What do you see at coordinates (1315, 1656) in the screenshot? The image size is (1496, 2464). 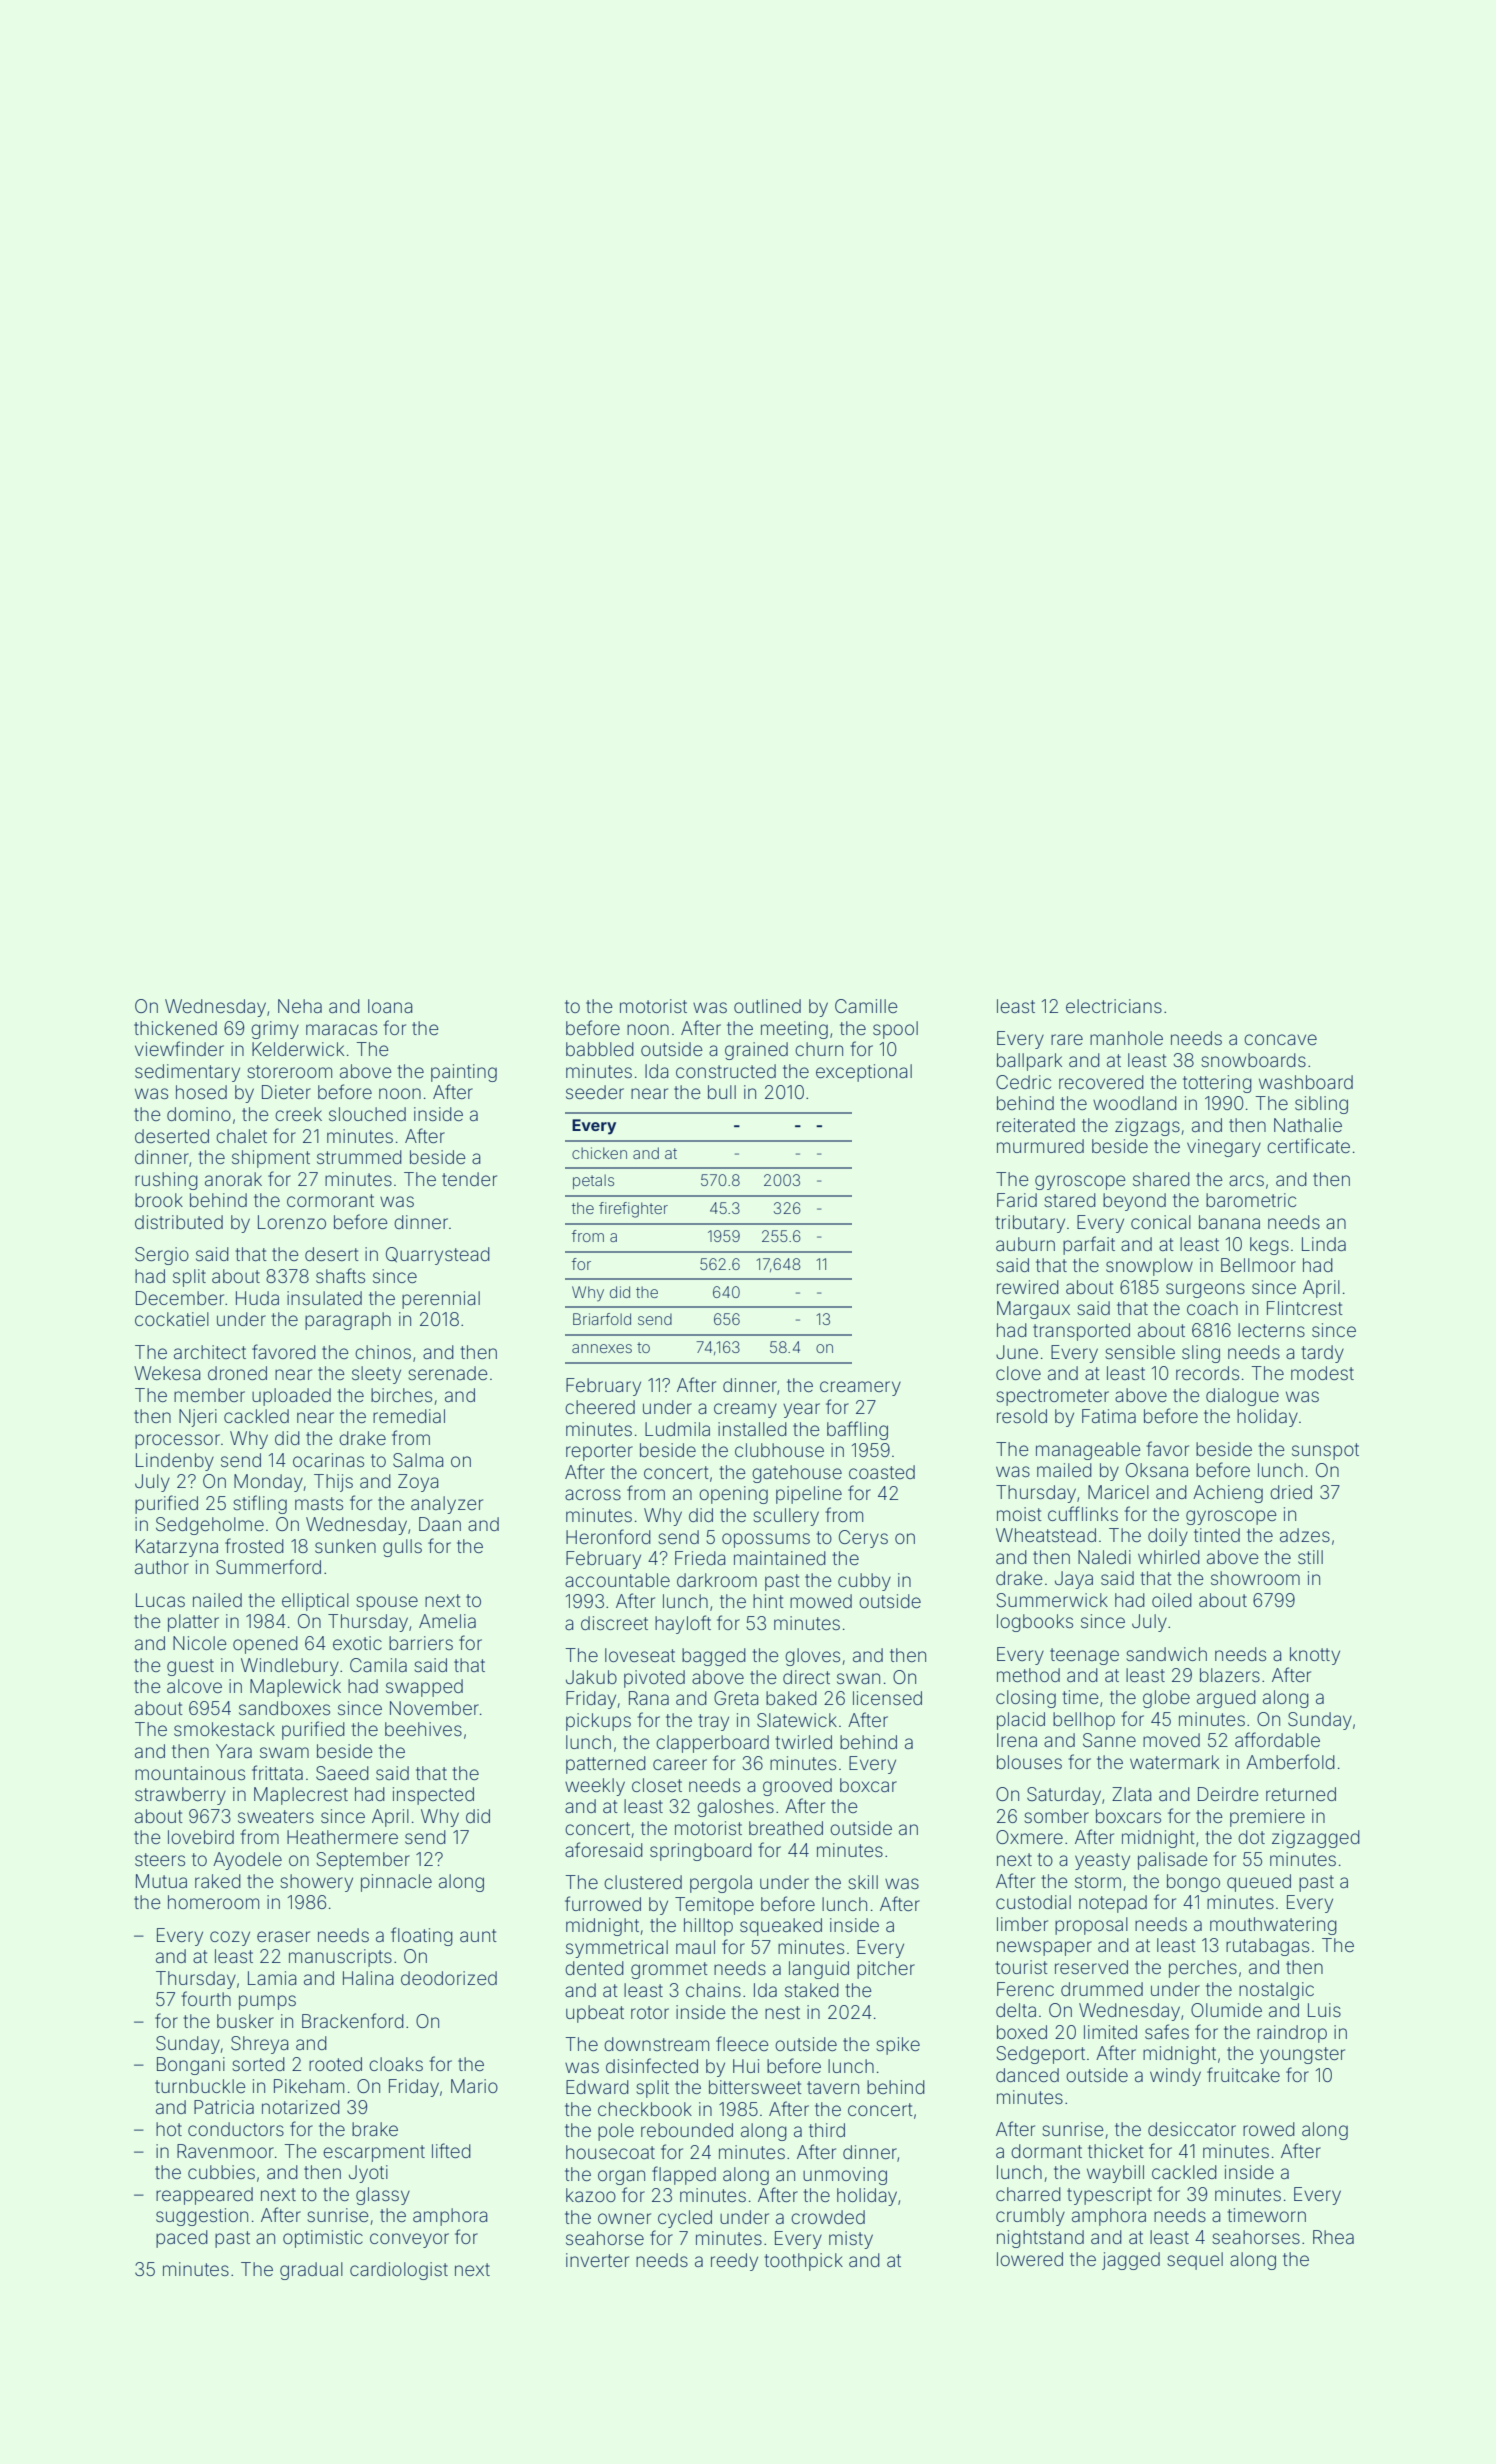 I see `knotty` at bounding box center [1315, 1656].
